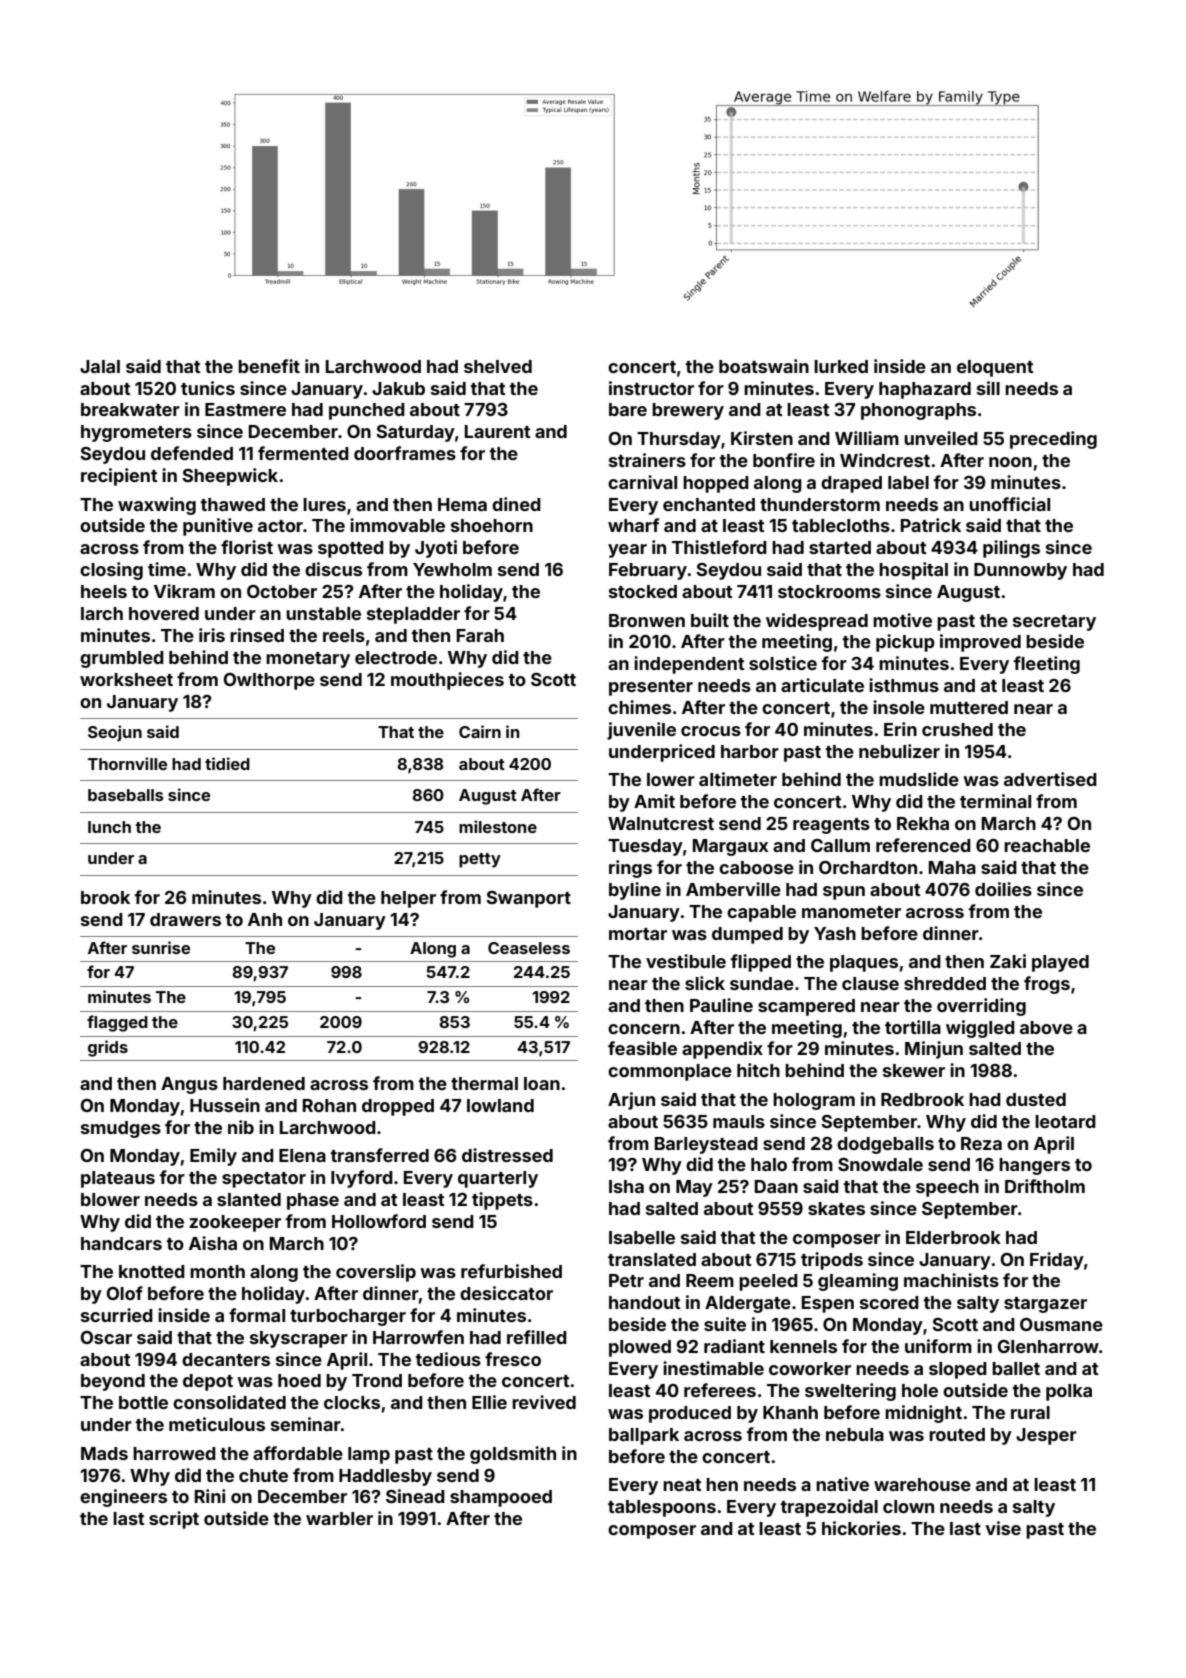  What do you see at coordinates (739, 1121) in the image?
I see `mauls` at bounding box center [739, 1121].
